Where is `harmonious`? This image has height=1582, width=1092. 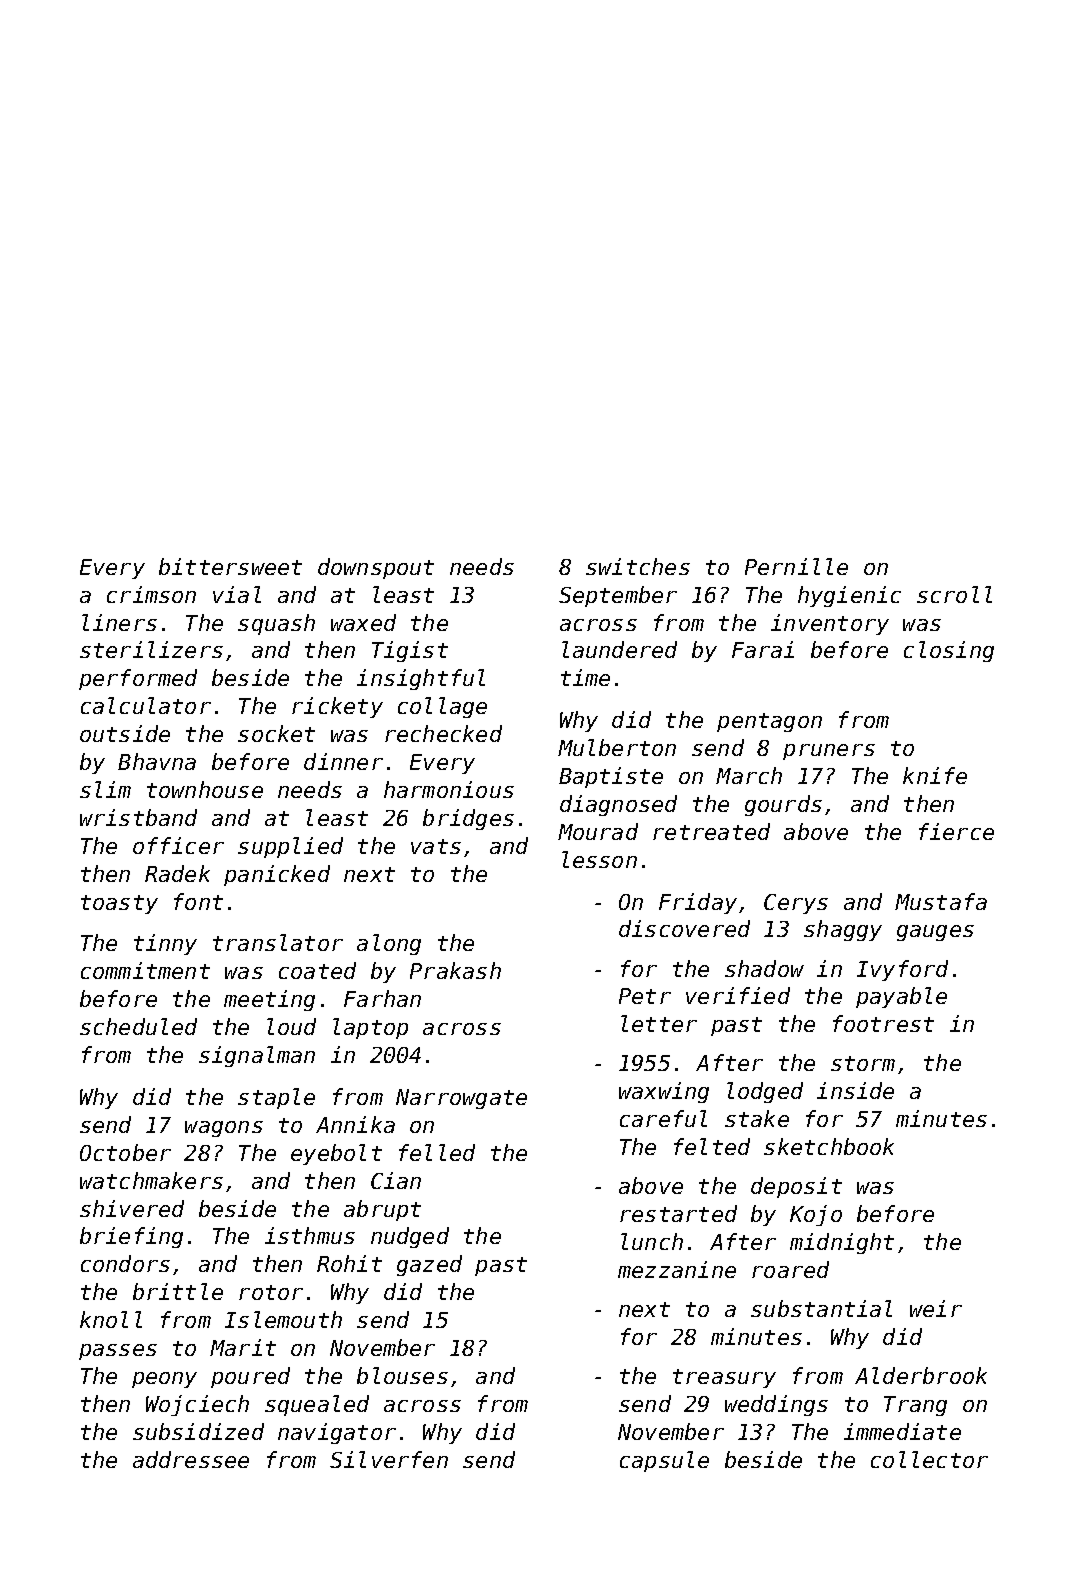 harmonious is located at coordinates (449, 789).
